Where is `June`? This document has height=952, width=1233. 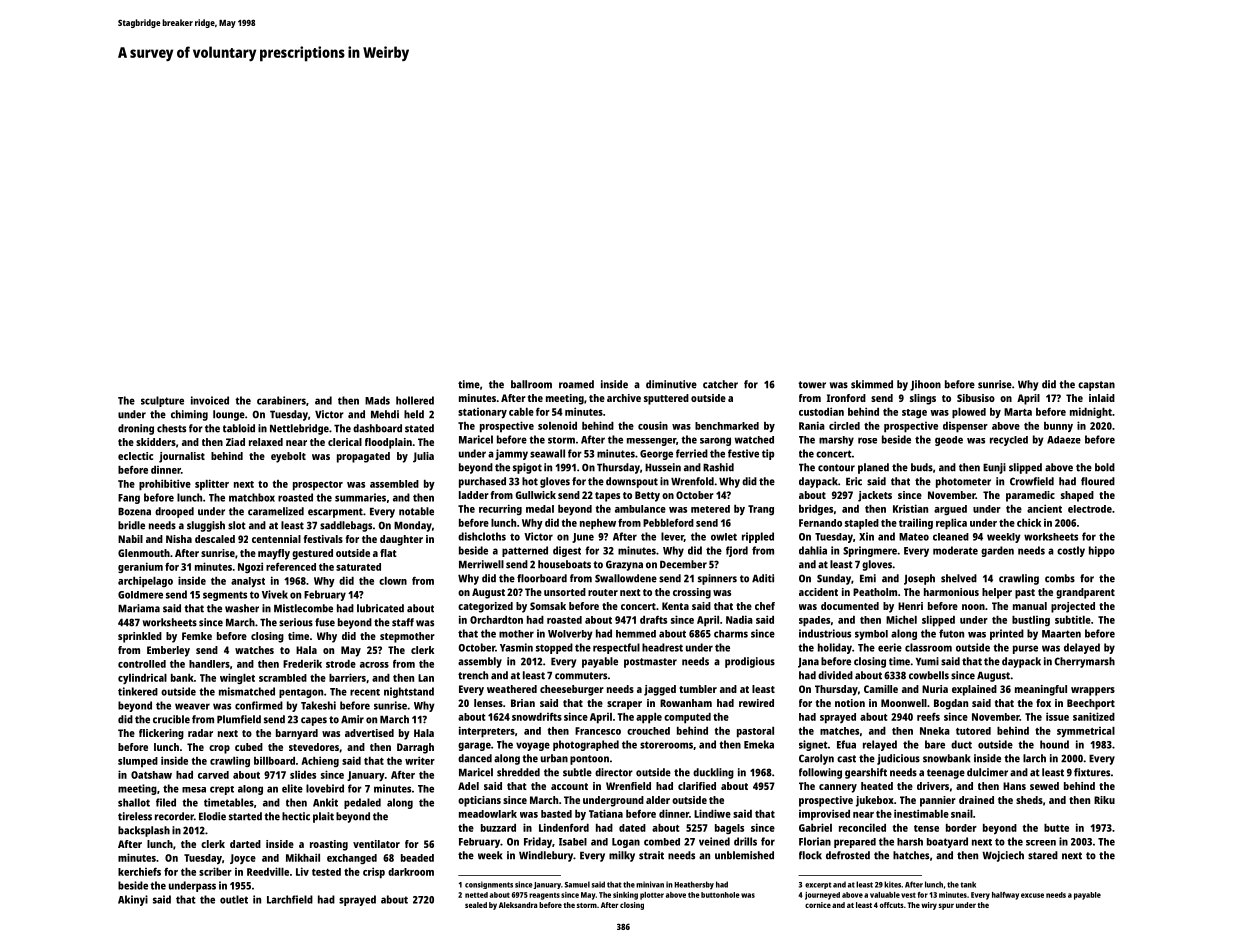
June is located at coordinates (583, 538).
